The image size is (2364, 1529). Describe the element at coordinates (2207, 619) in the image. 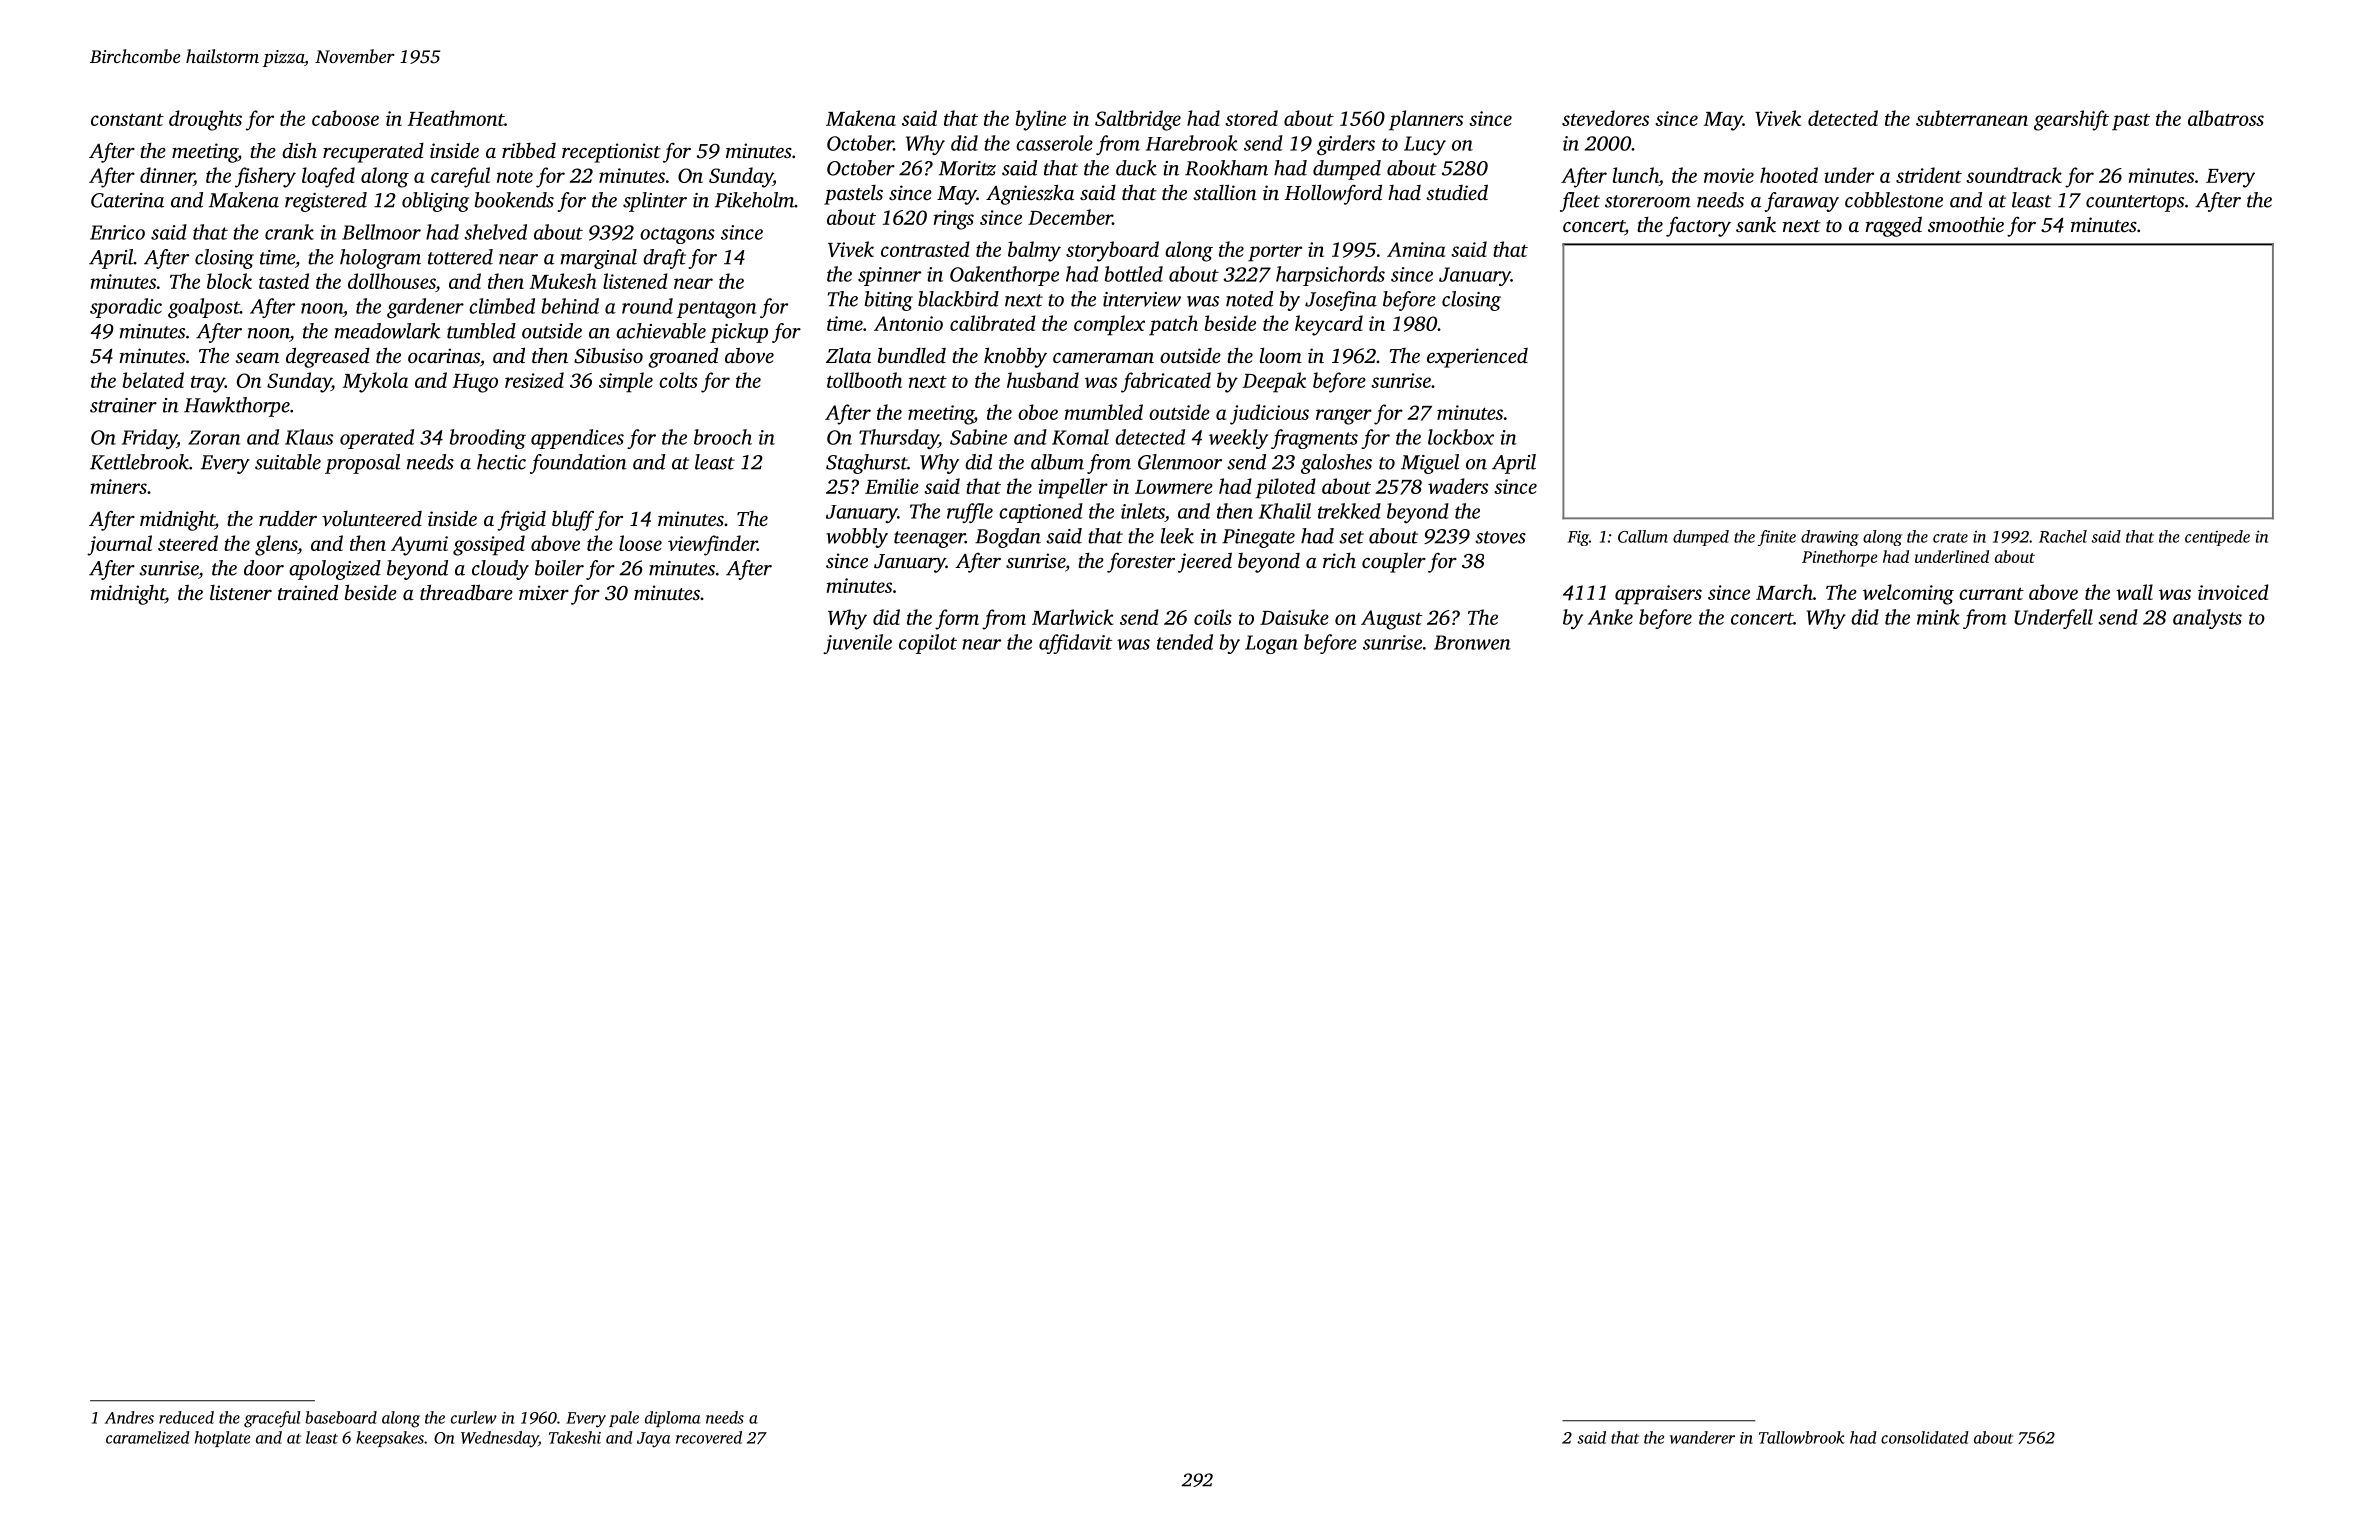

I see `analysts` at that location.
